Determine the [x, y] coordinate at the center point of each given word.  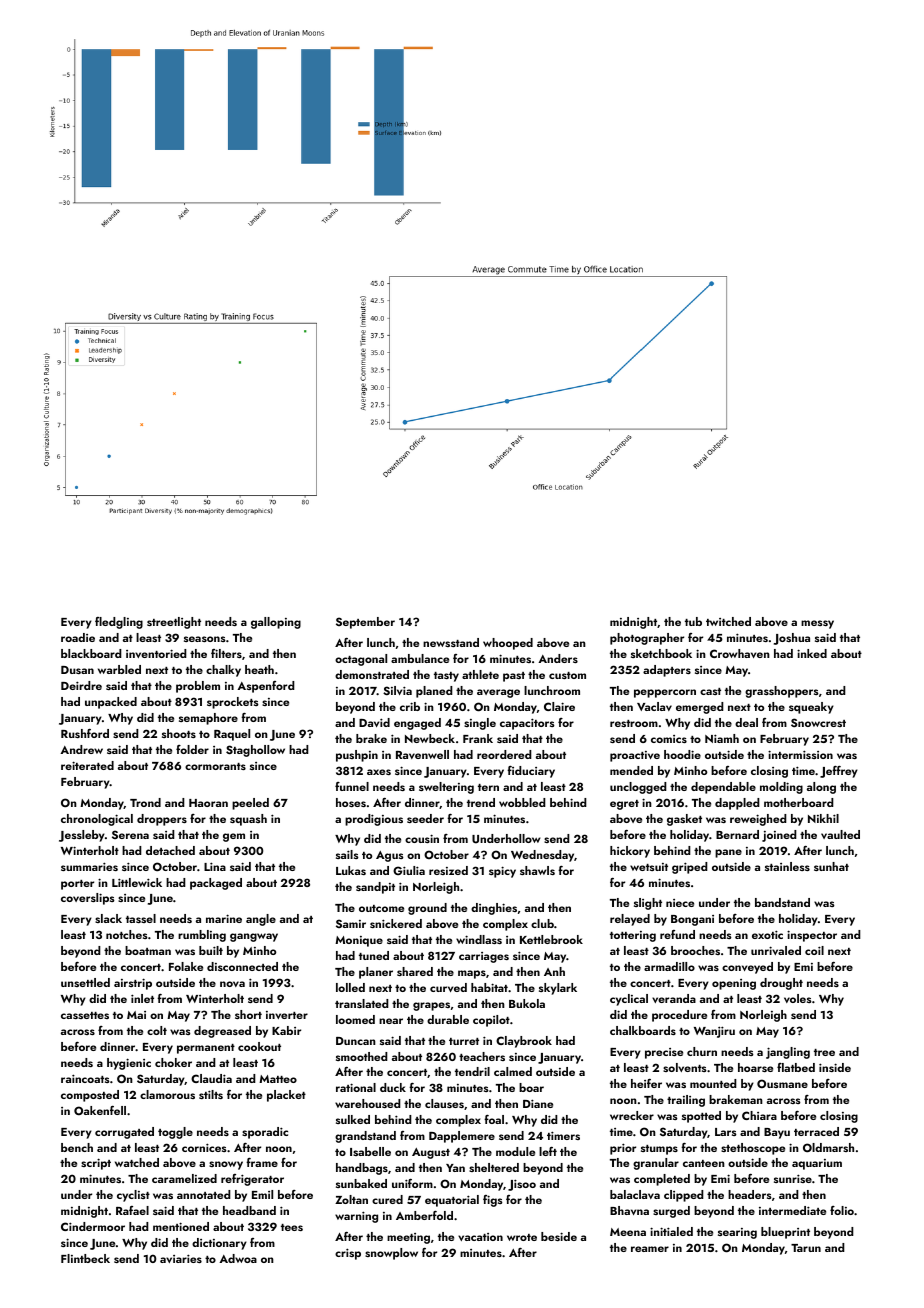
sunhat [831, 866]
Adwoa [238, 1258]
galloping [276, 623]
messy [817, 624]
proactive [635, 756]
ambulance [420, 658]
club [542, 923]
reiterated [87, 765]
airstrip [133, 984]
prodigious [374, 820]
